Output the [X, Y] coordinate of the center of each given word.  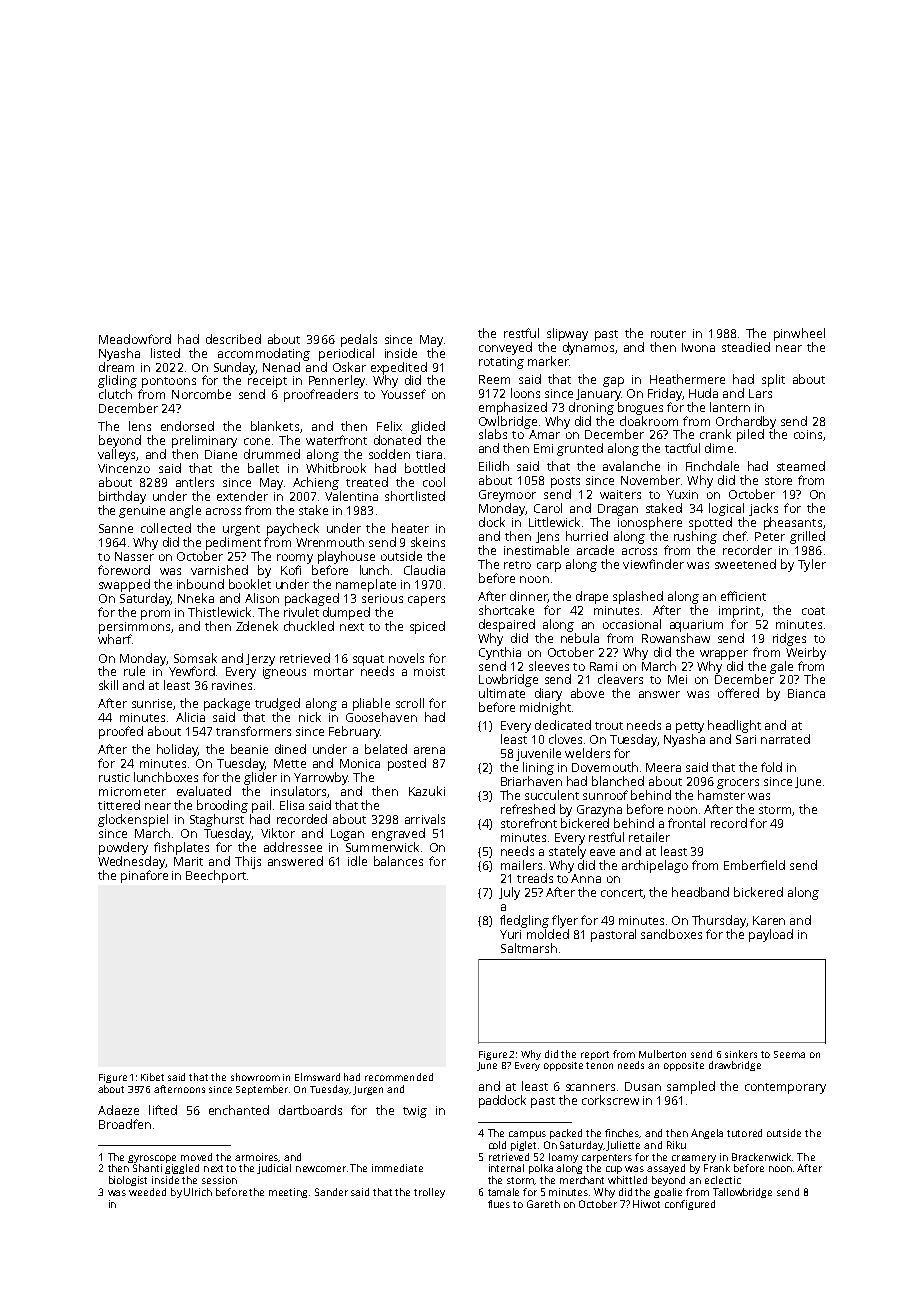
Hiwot [646, 1204]
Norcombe [201, 394]
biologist [128, 1181]
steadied [746, 347]
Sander [331, 1192]
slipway [567, 334]
